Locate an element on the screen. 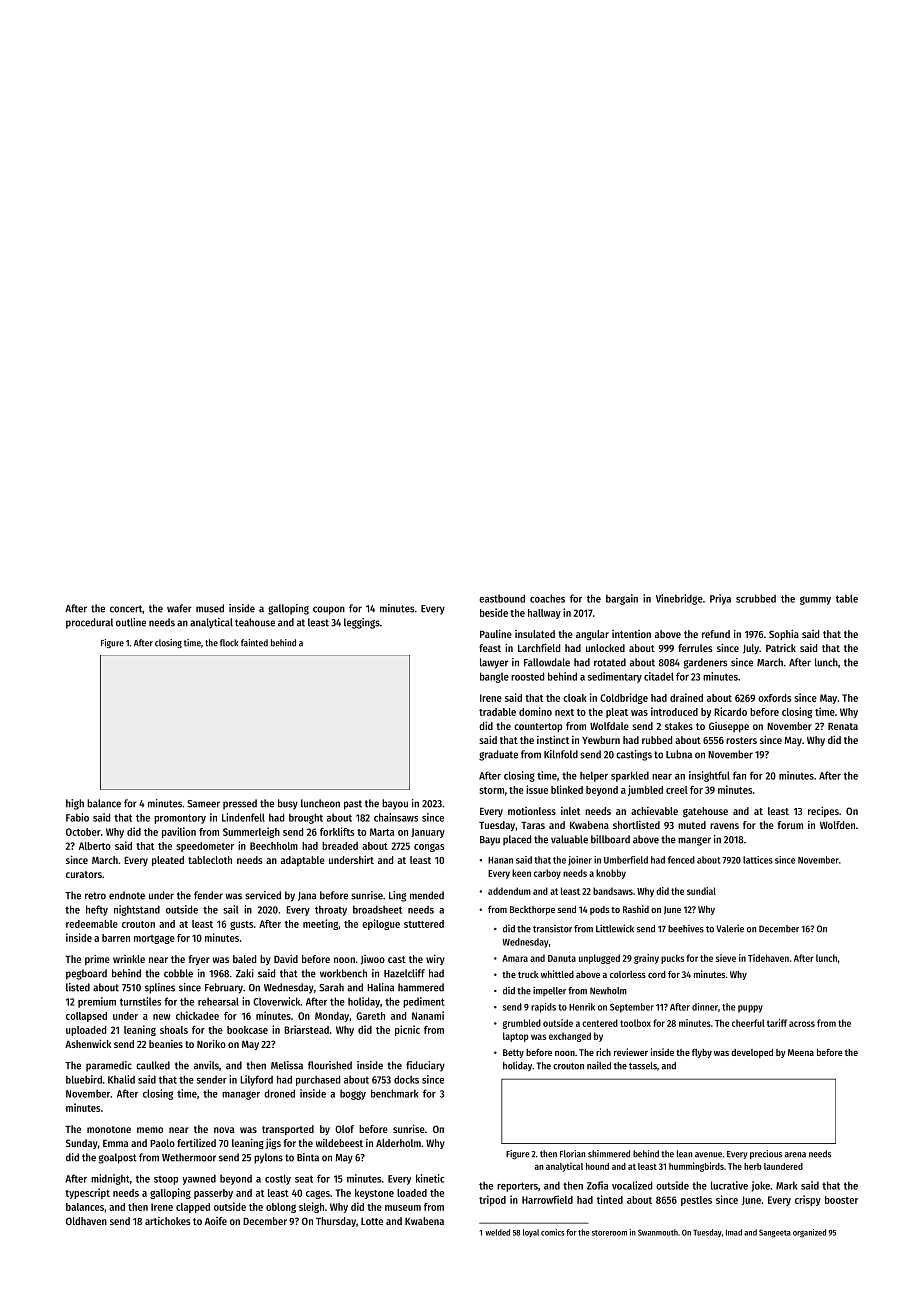 This screenshot has width=924, height=1308. pestles is located at coordinates (696, 1201).
